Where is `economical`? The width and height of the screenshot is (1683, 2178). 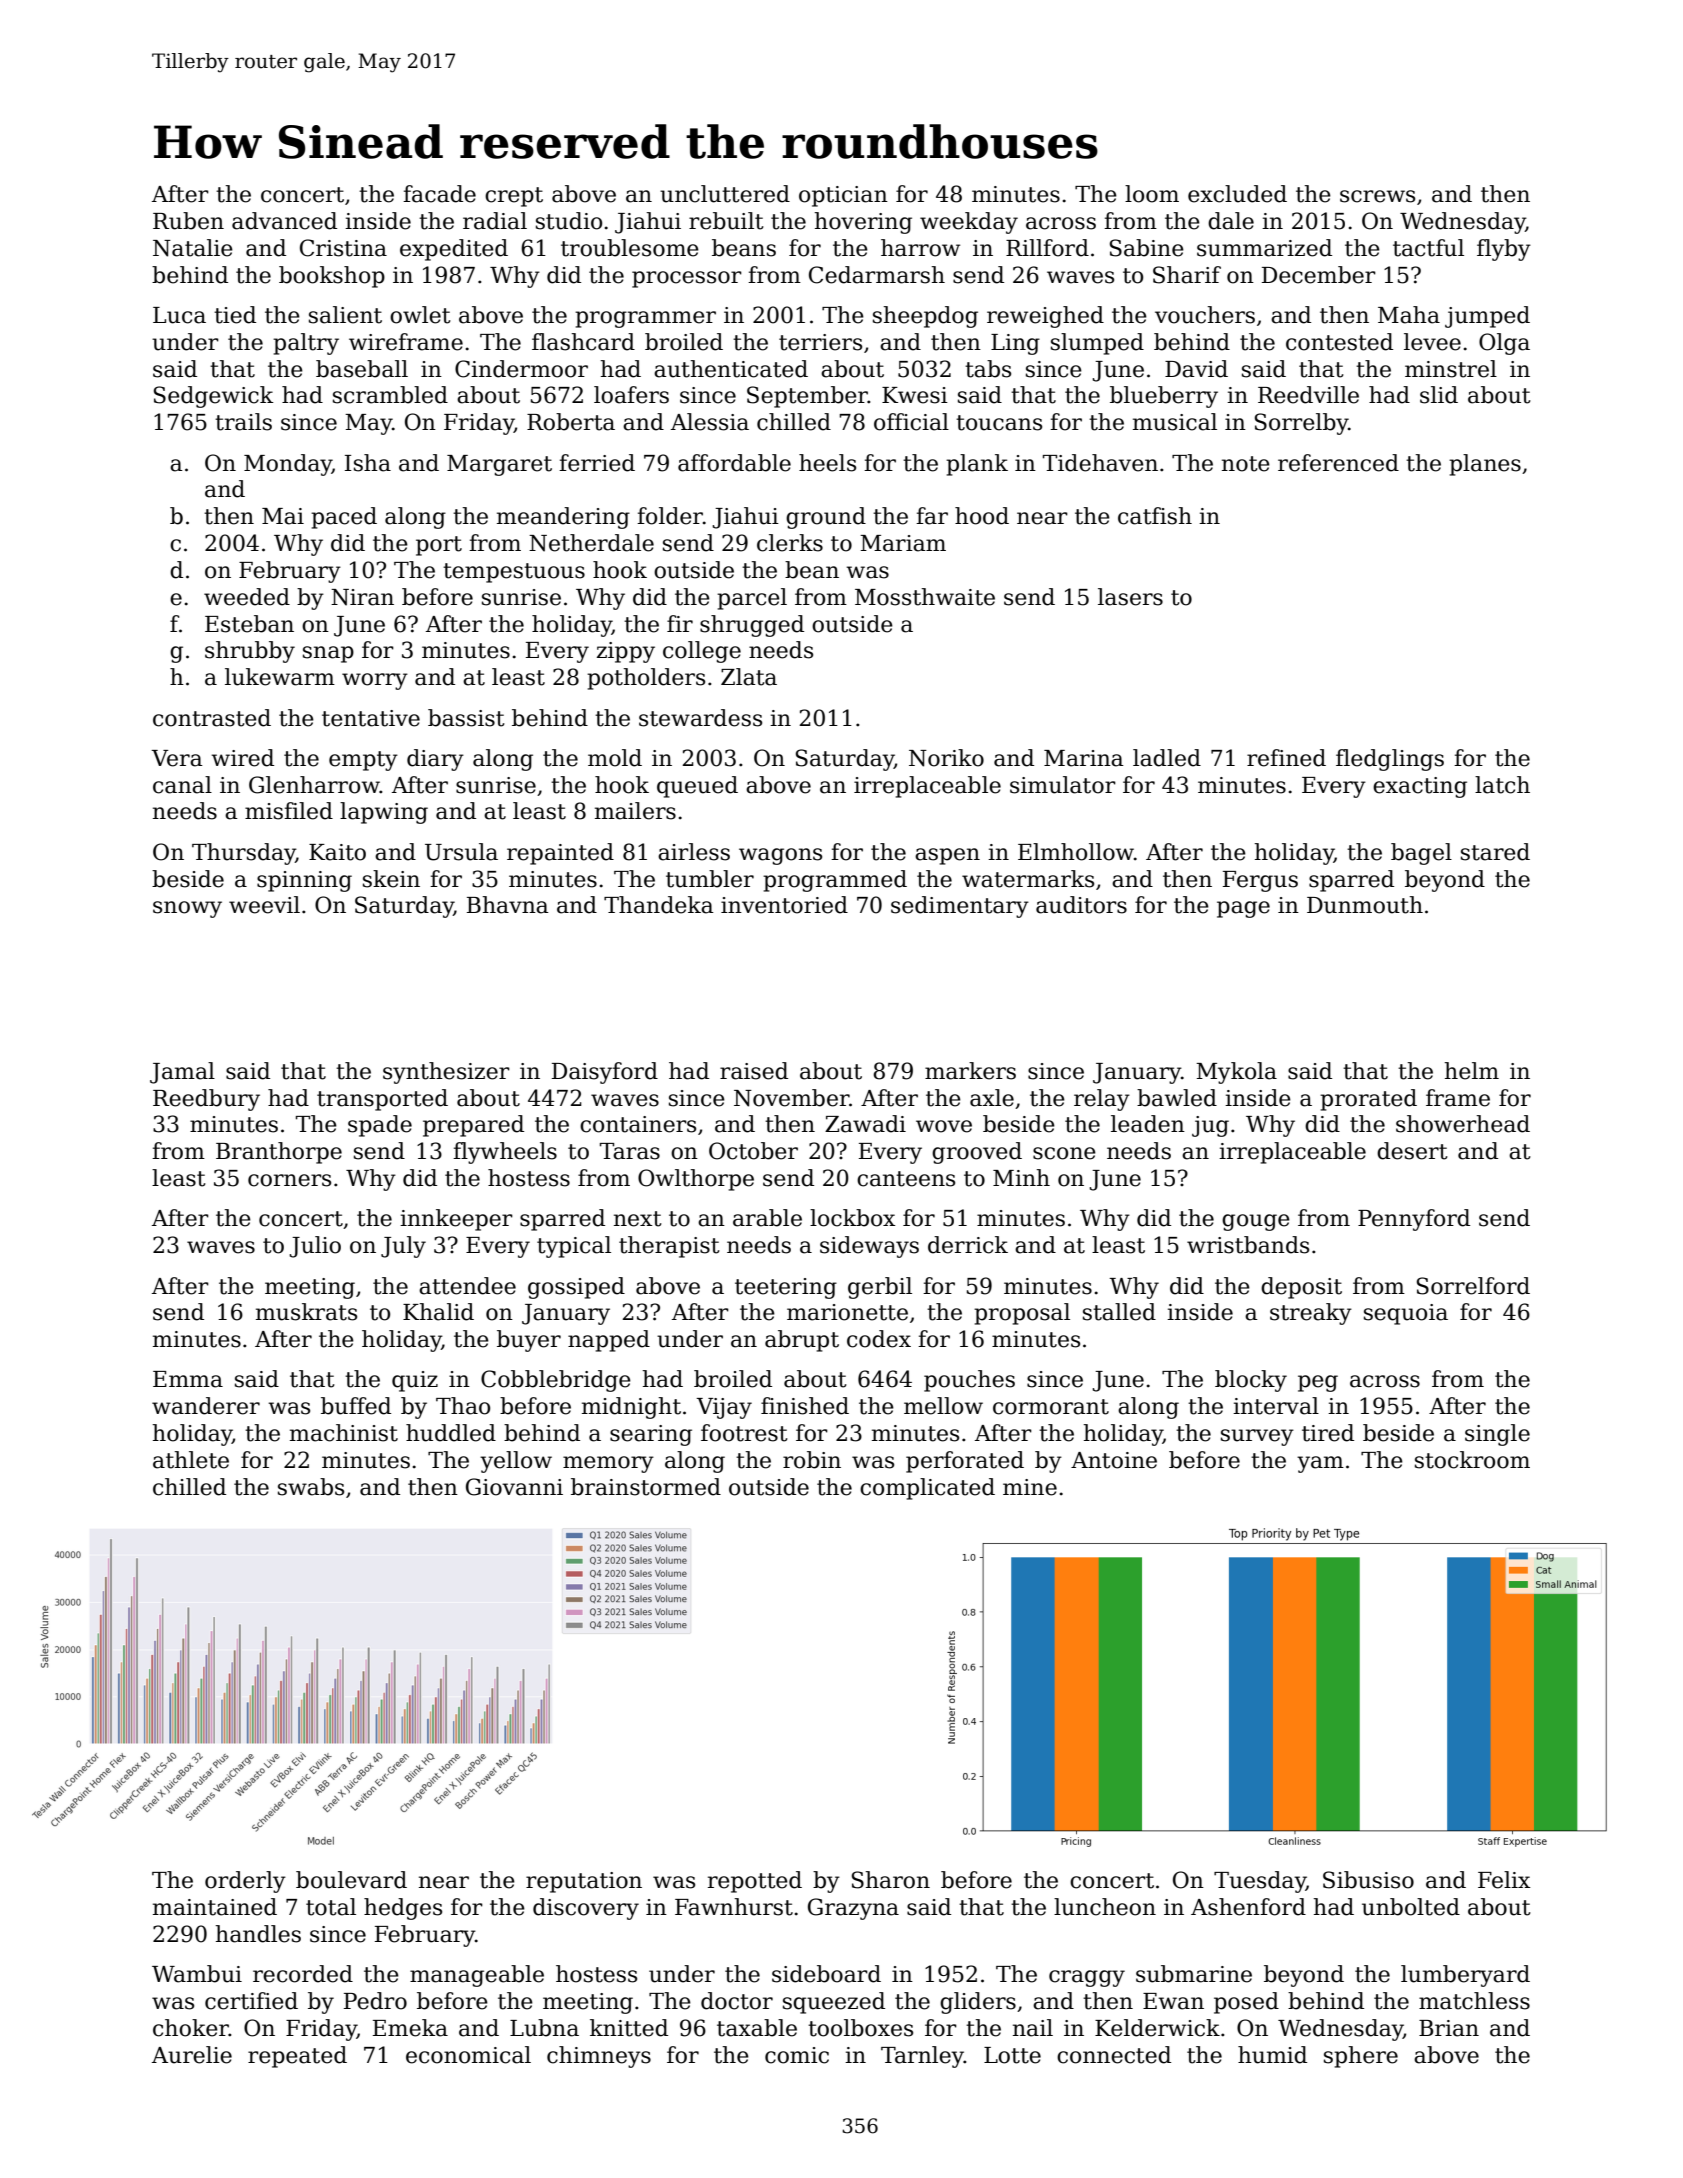 economical is located at coordinates (468, 2055).
